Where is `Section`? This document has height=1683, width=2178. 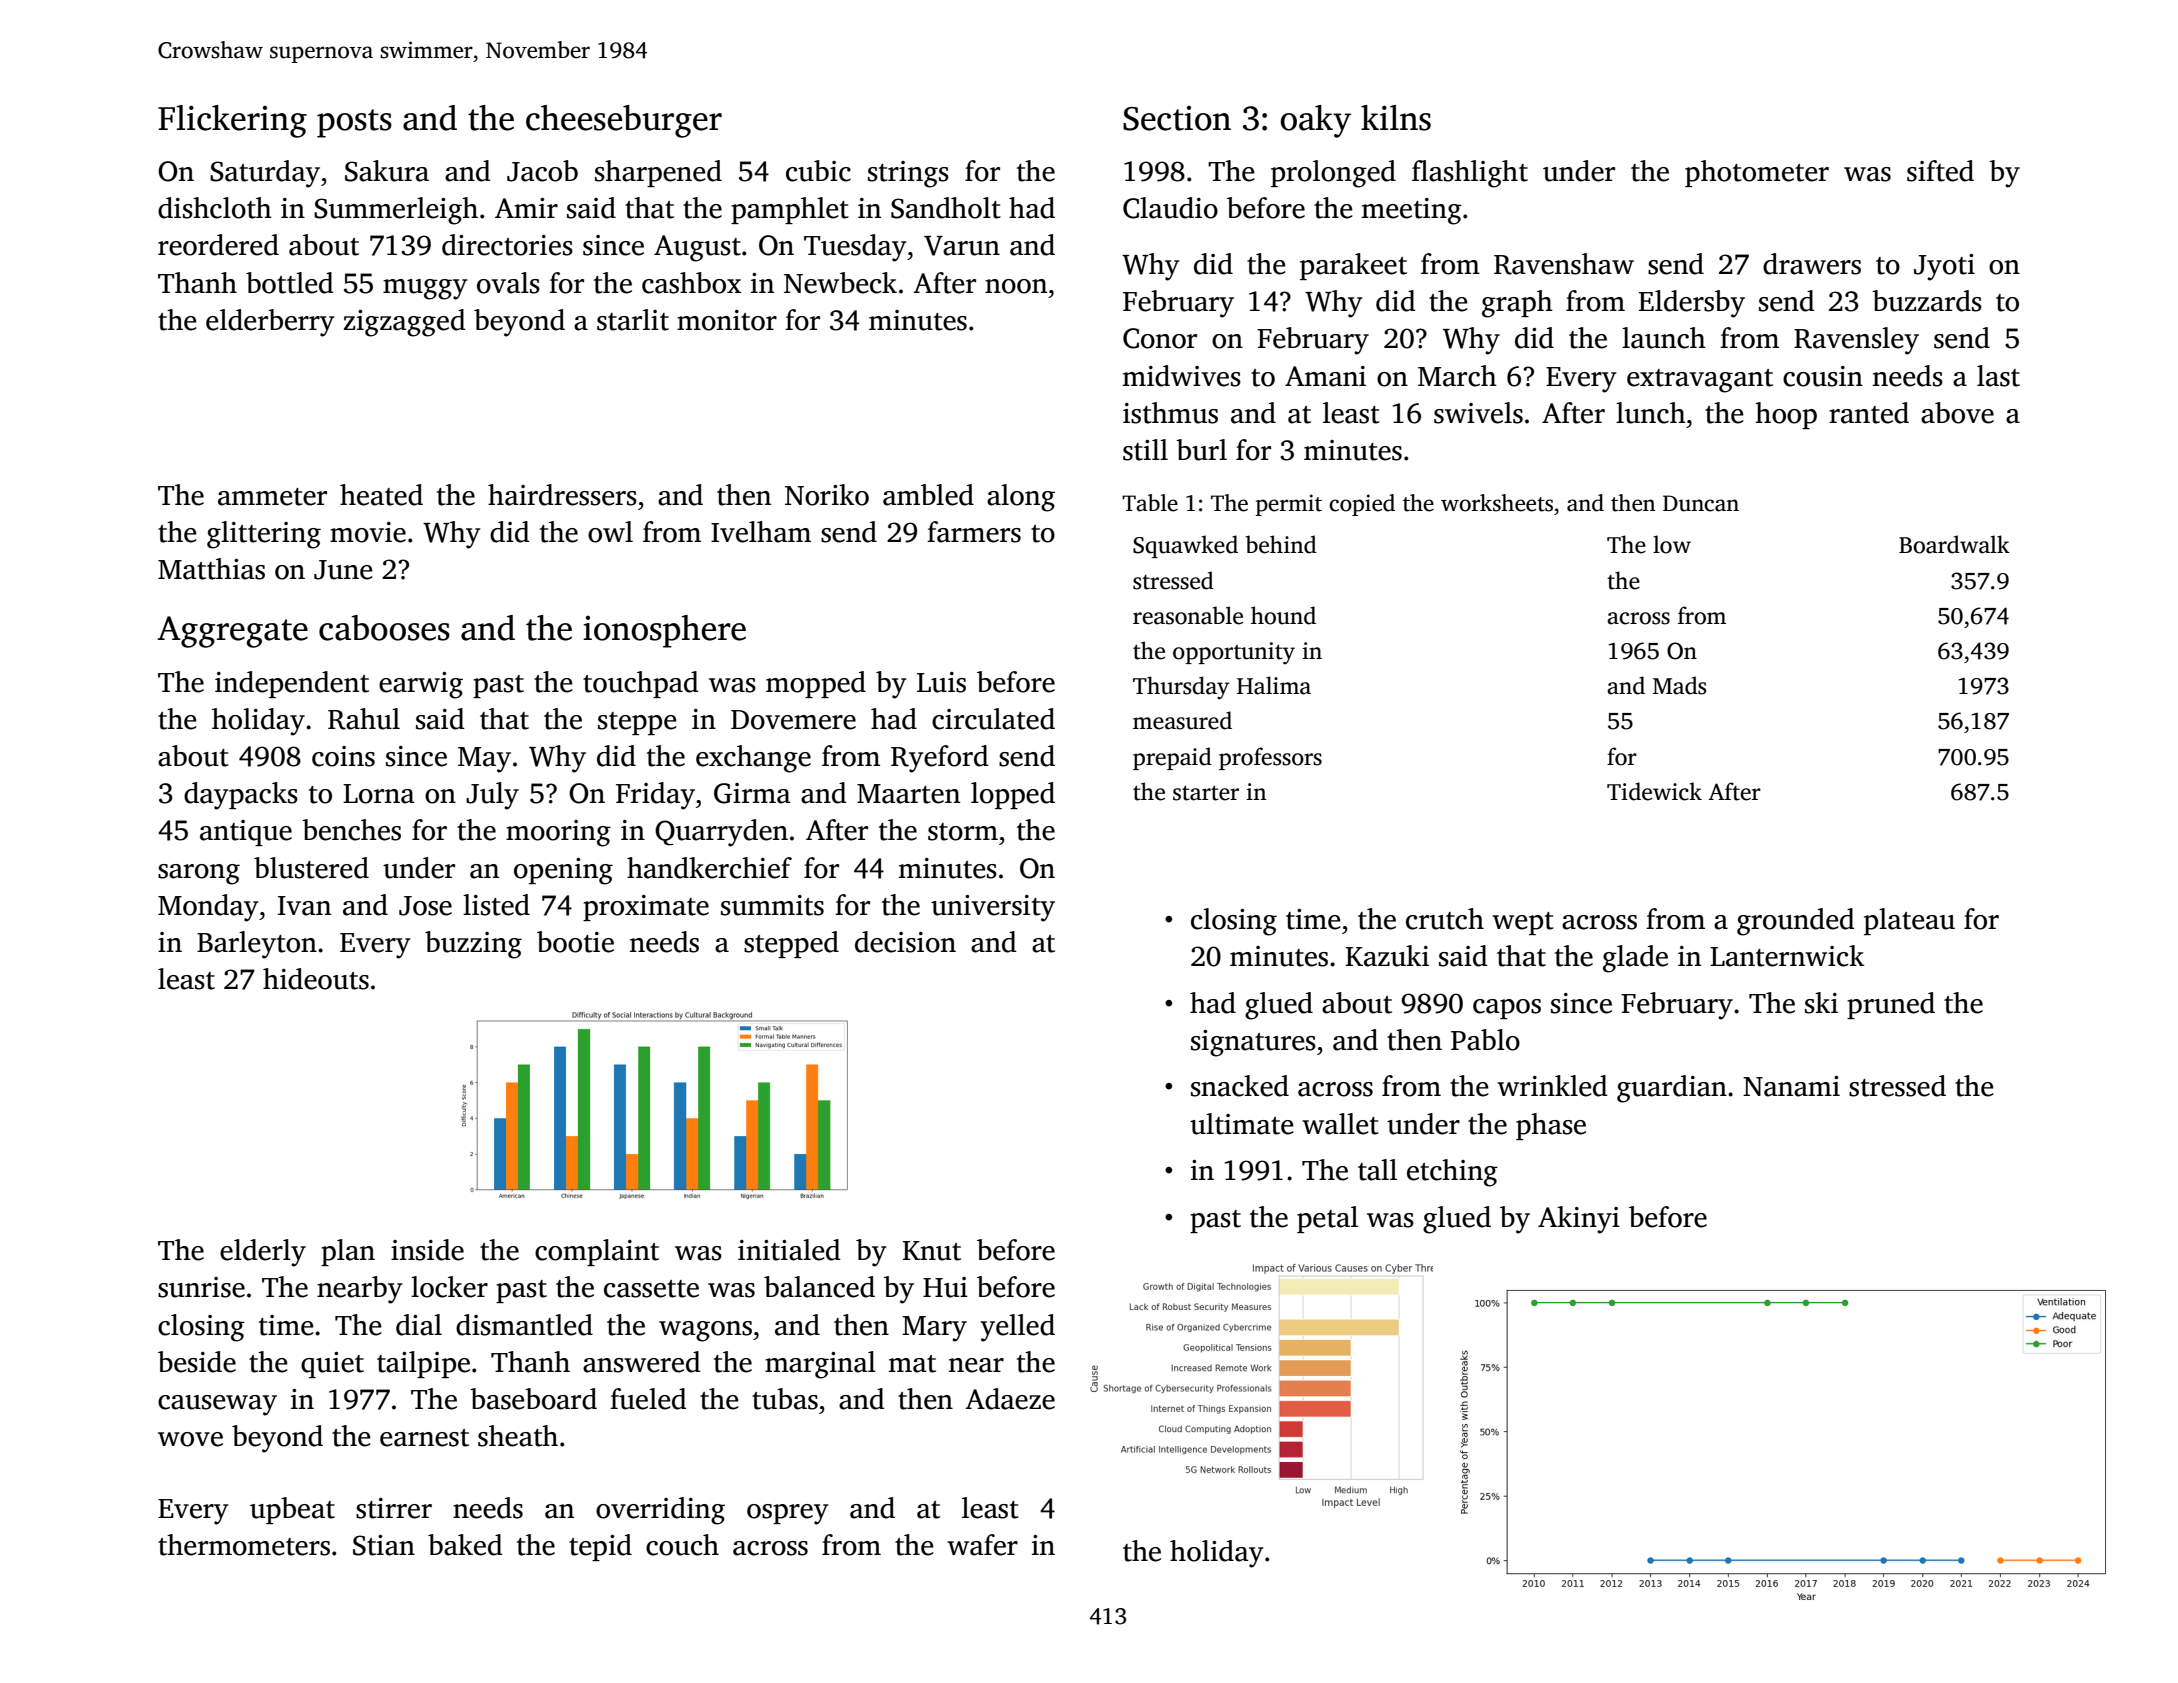
Section is located at coordinates (1177, 118).
